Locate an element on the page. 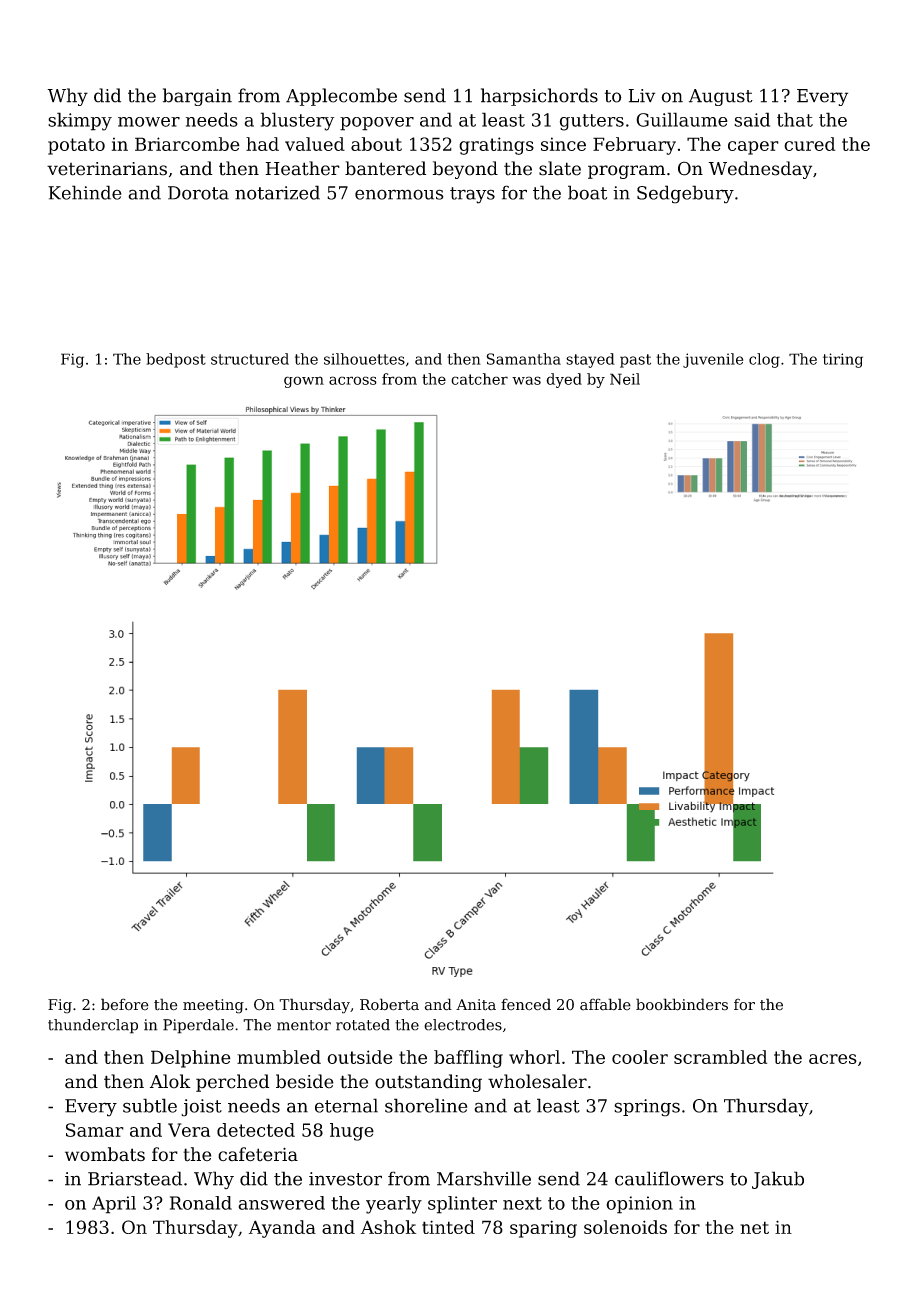 Image resolution: width=924 pixels, height=1308 pixels. bookbinders is located at coordinates (682, 1004).
